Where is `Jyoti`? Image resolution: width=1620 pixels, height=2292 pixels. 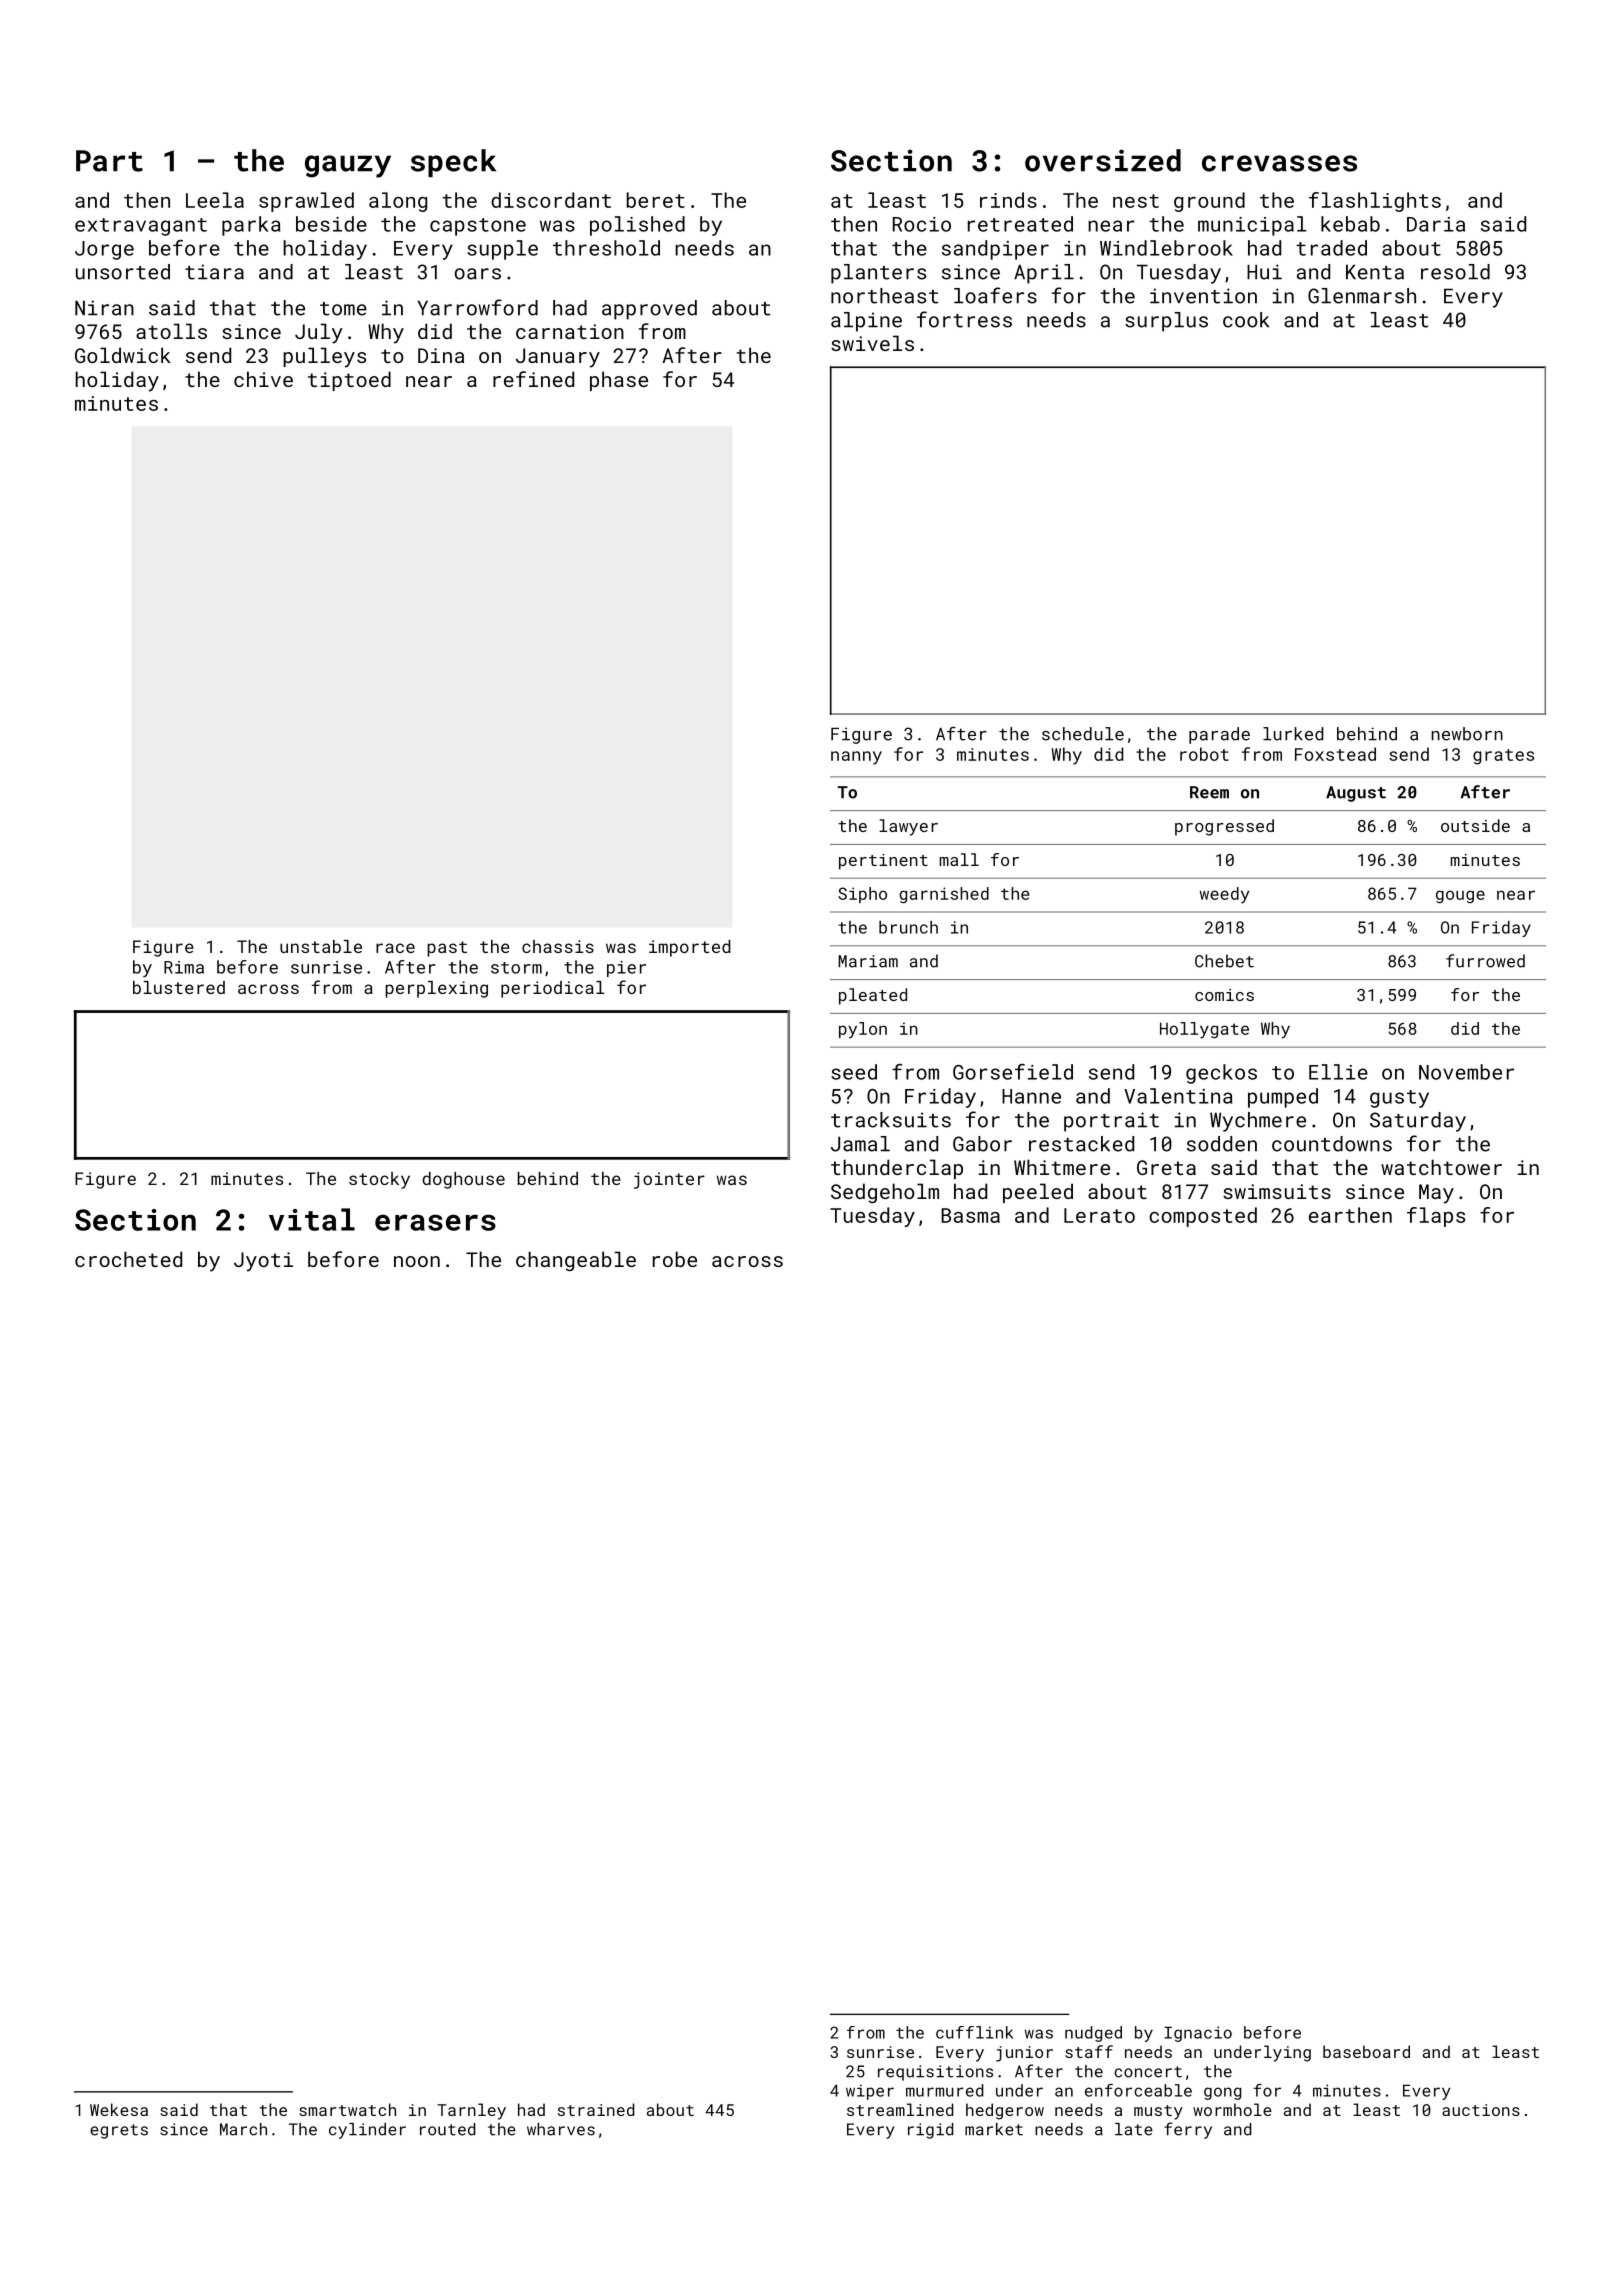 Jyoti is located at coordinates (263, 1262).
